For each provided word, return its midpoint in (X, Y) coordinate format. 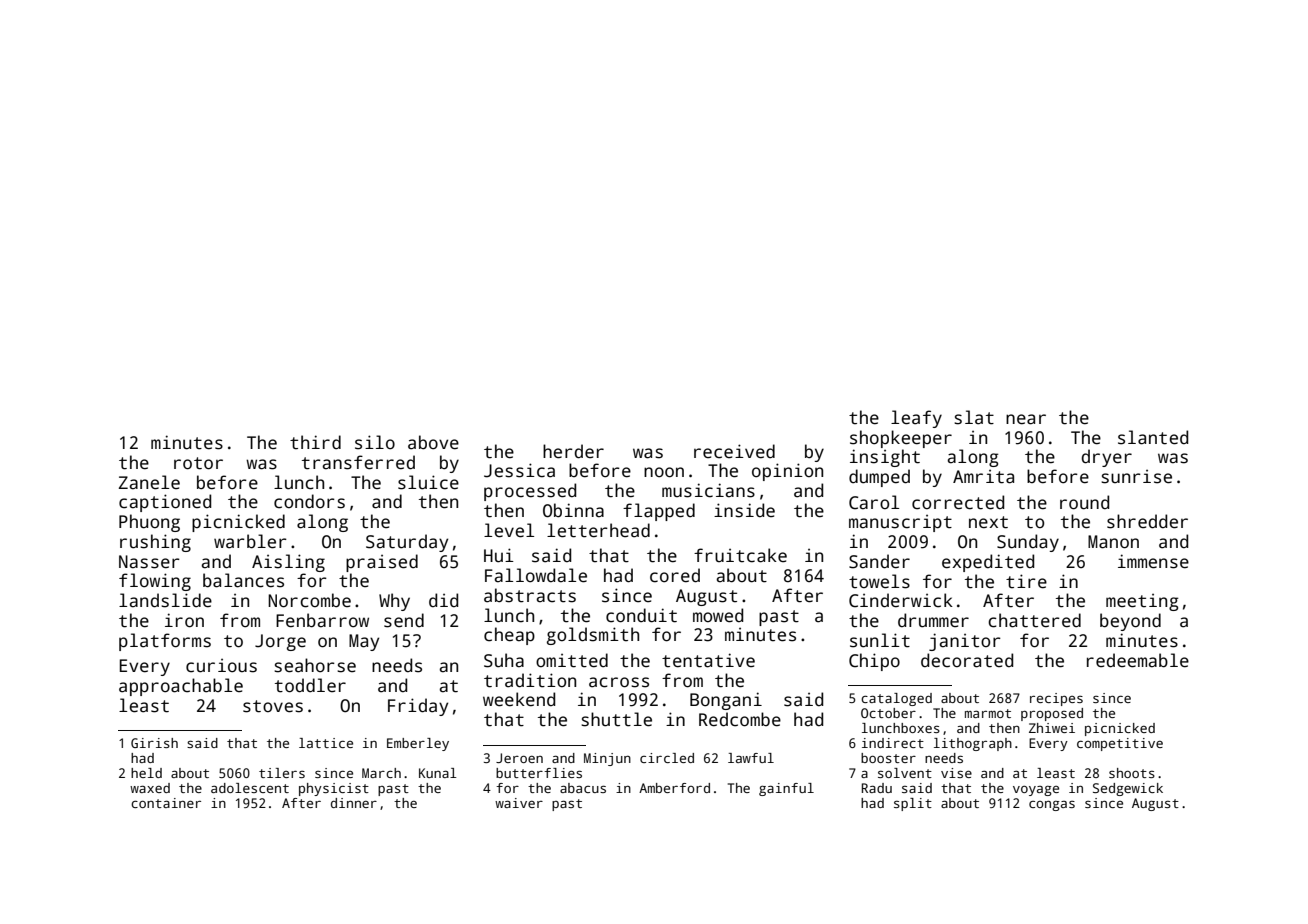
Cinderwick (901, 600)
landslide (165, 600)
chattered (1034, 620)
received (734, 451)
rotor (198, 463)
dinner (354, 803)
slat (974, 417)
